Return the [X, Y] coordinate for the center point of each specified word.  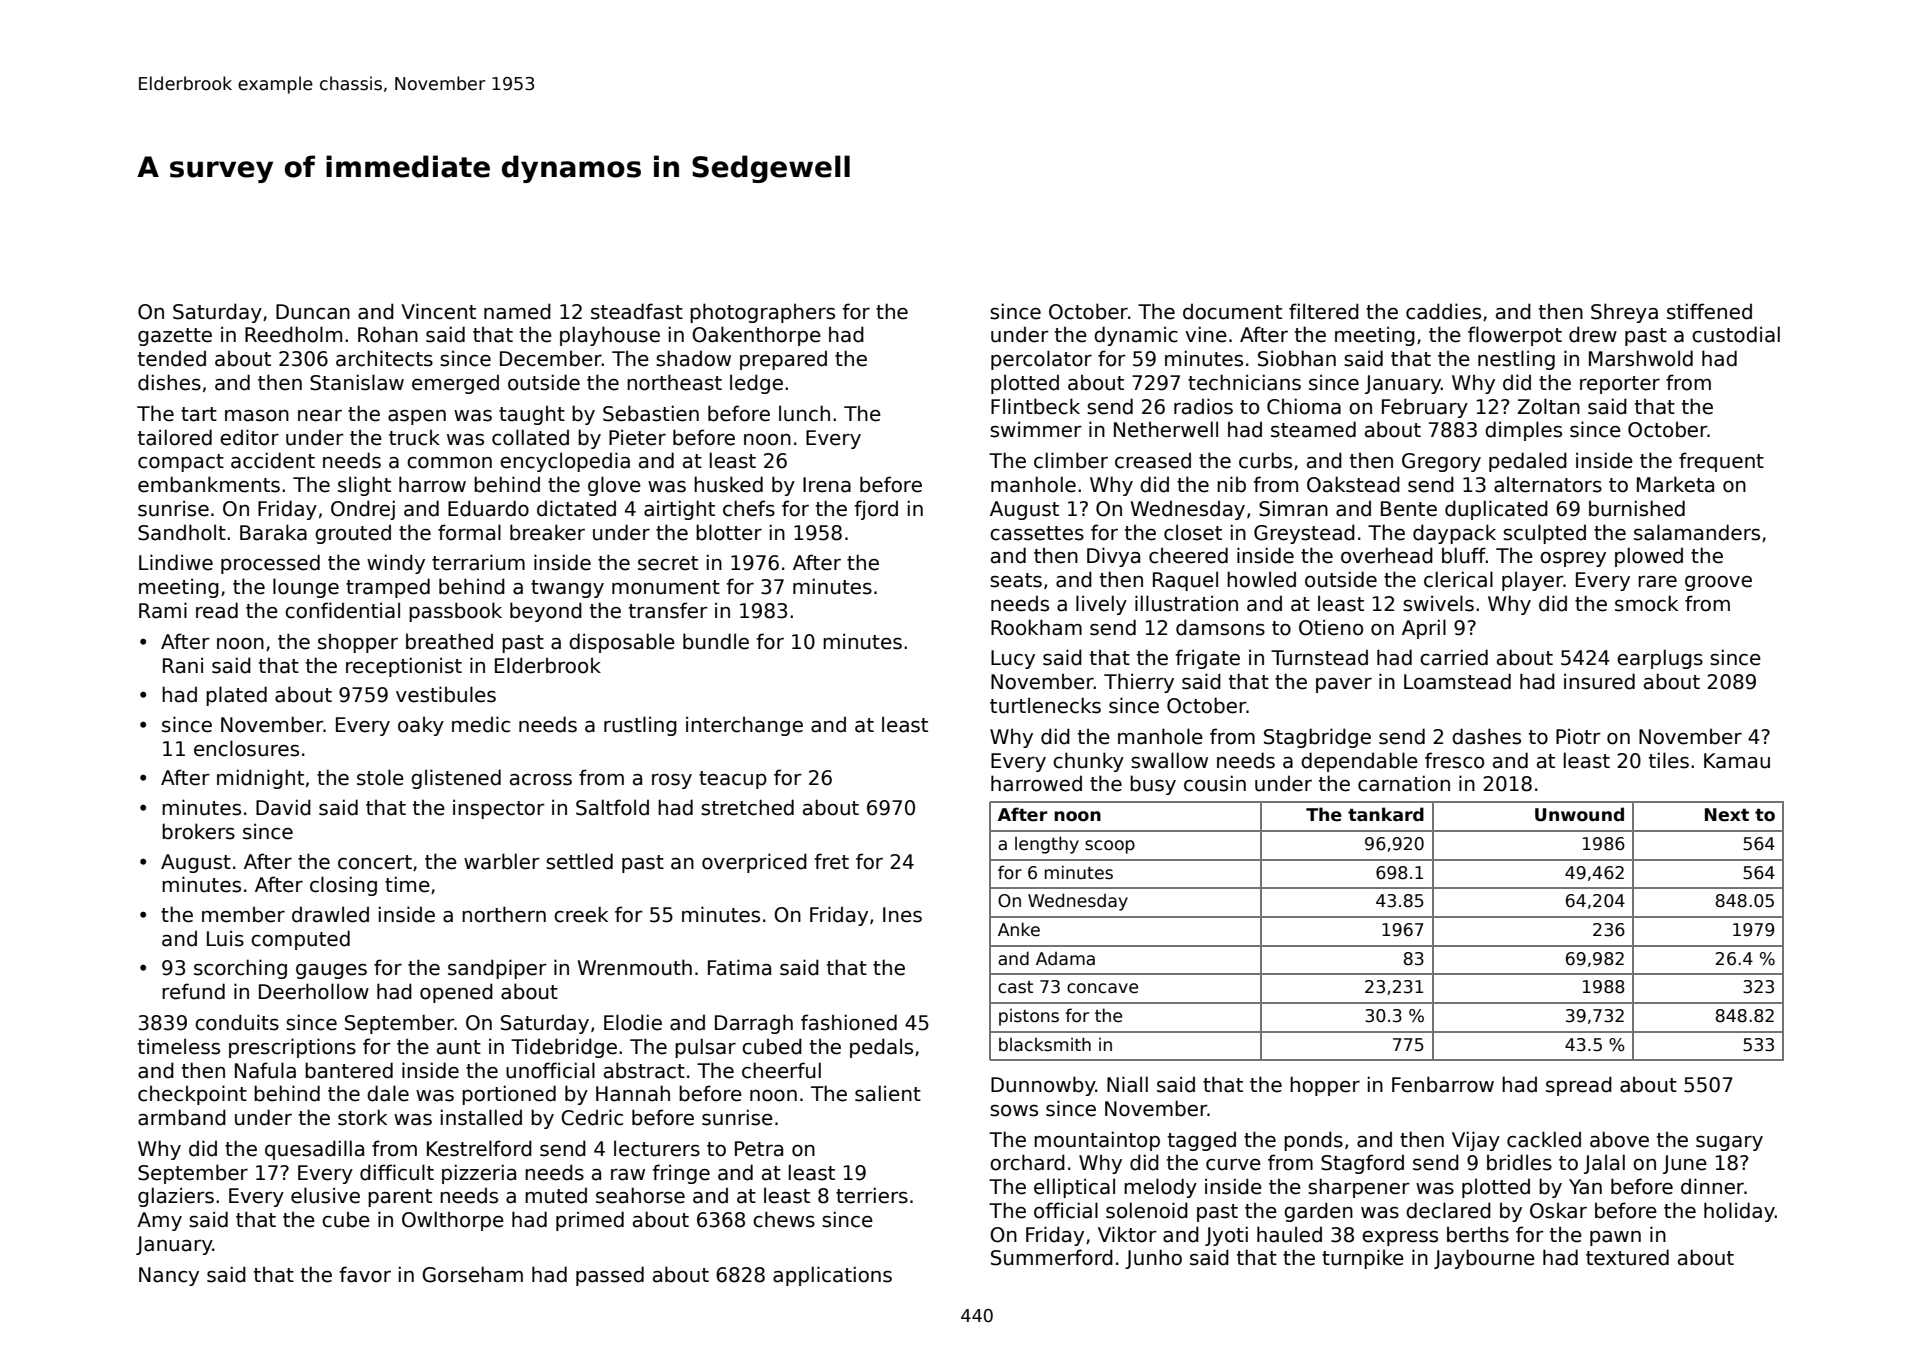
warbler [502, 861]
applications [832, 1276]
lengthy [1047, 845]
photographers [762, 313]
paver [1344, 685]
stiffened [1709, 311]
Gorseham [472, 1274]
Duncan [313, 312]
